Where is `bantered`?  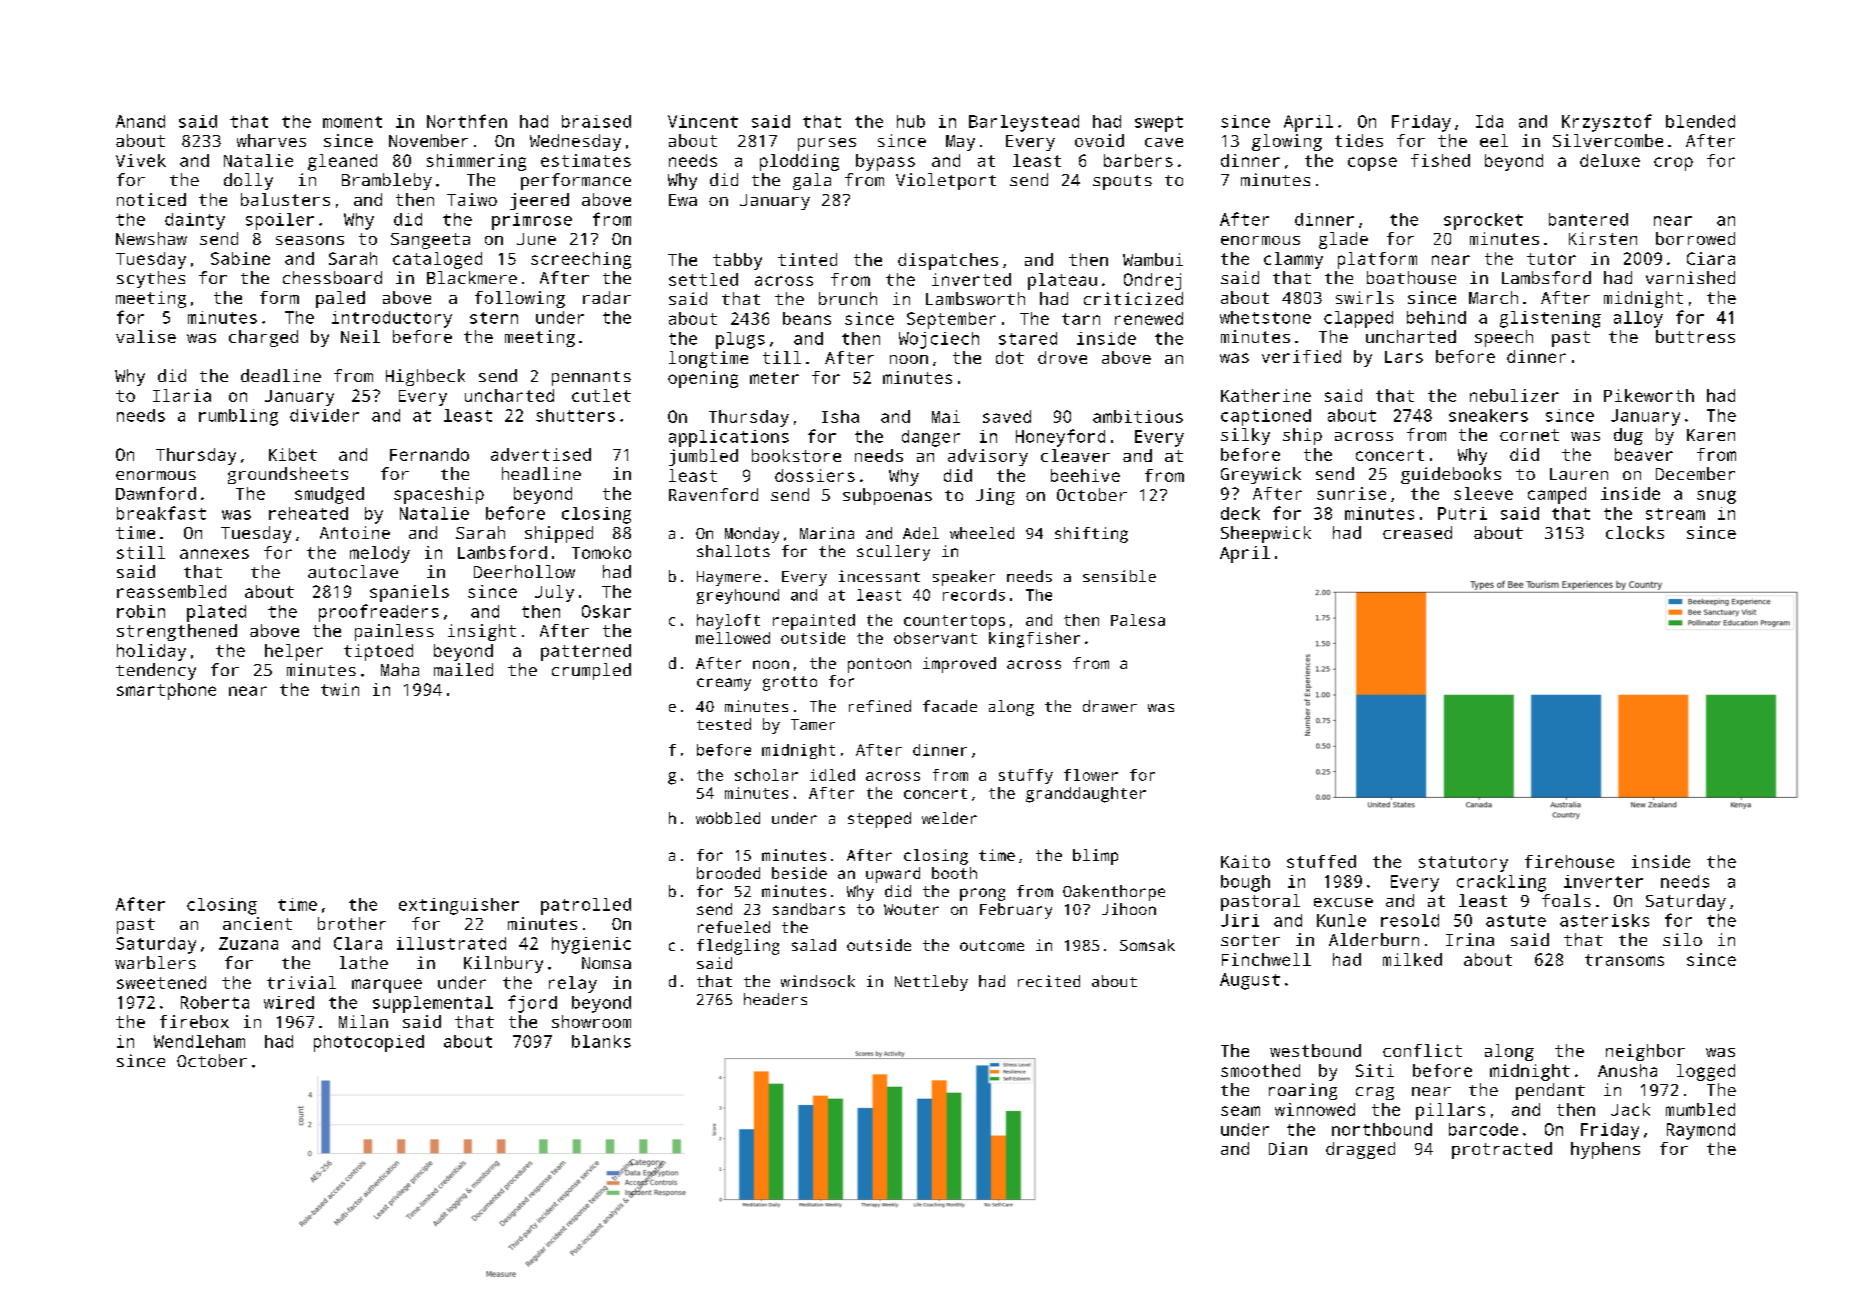 bantered is located at coordinates (1588, 219).
